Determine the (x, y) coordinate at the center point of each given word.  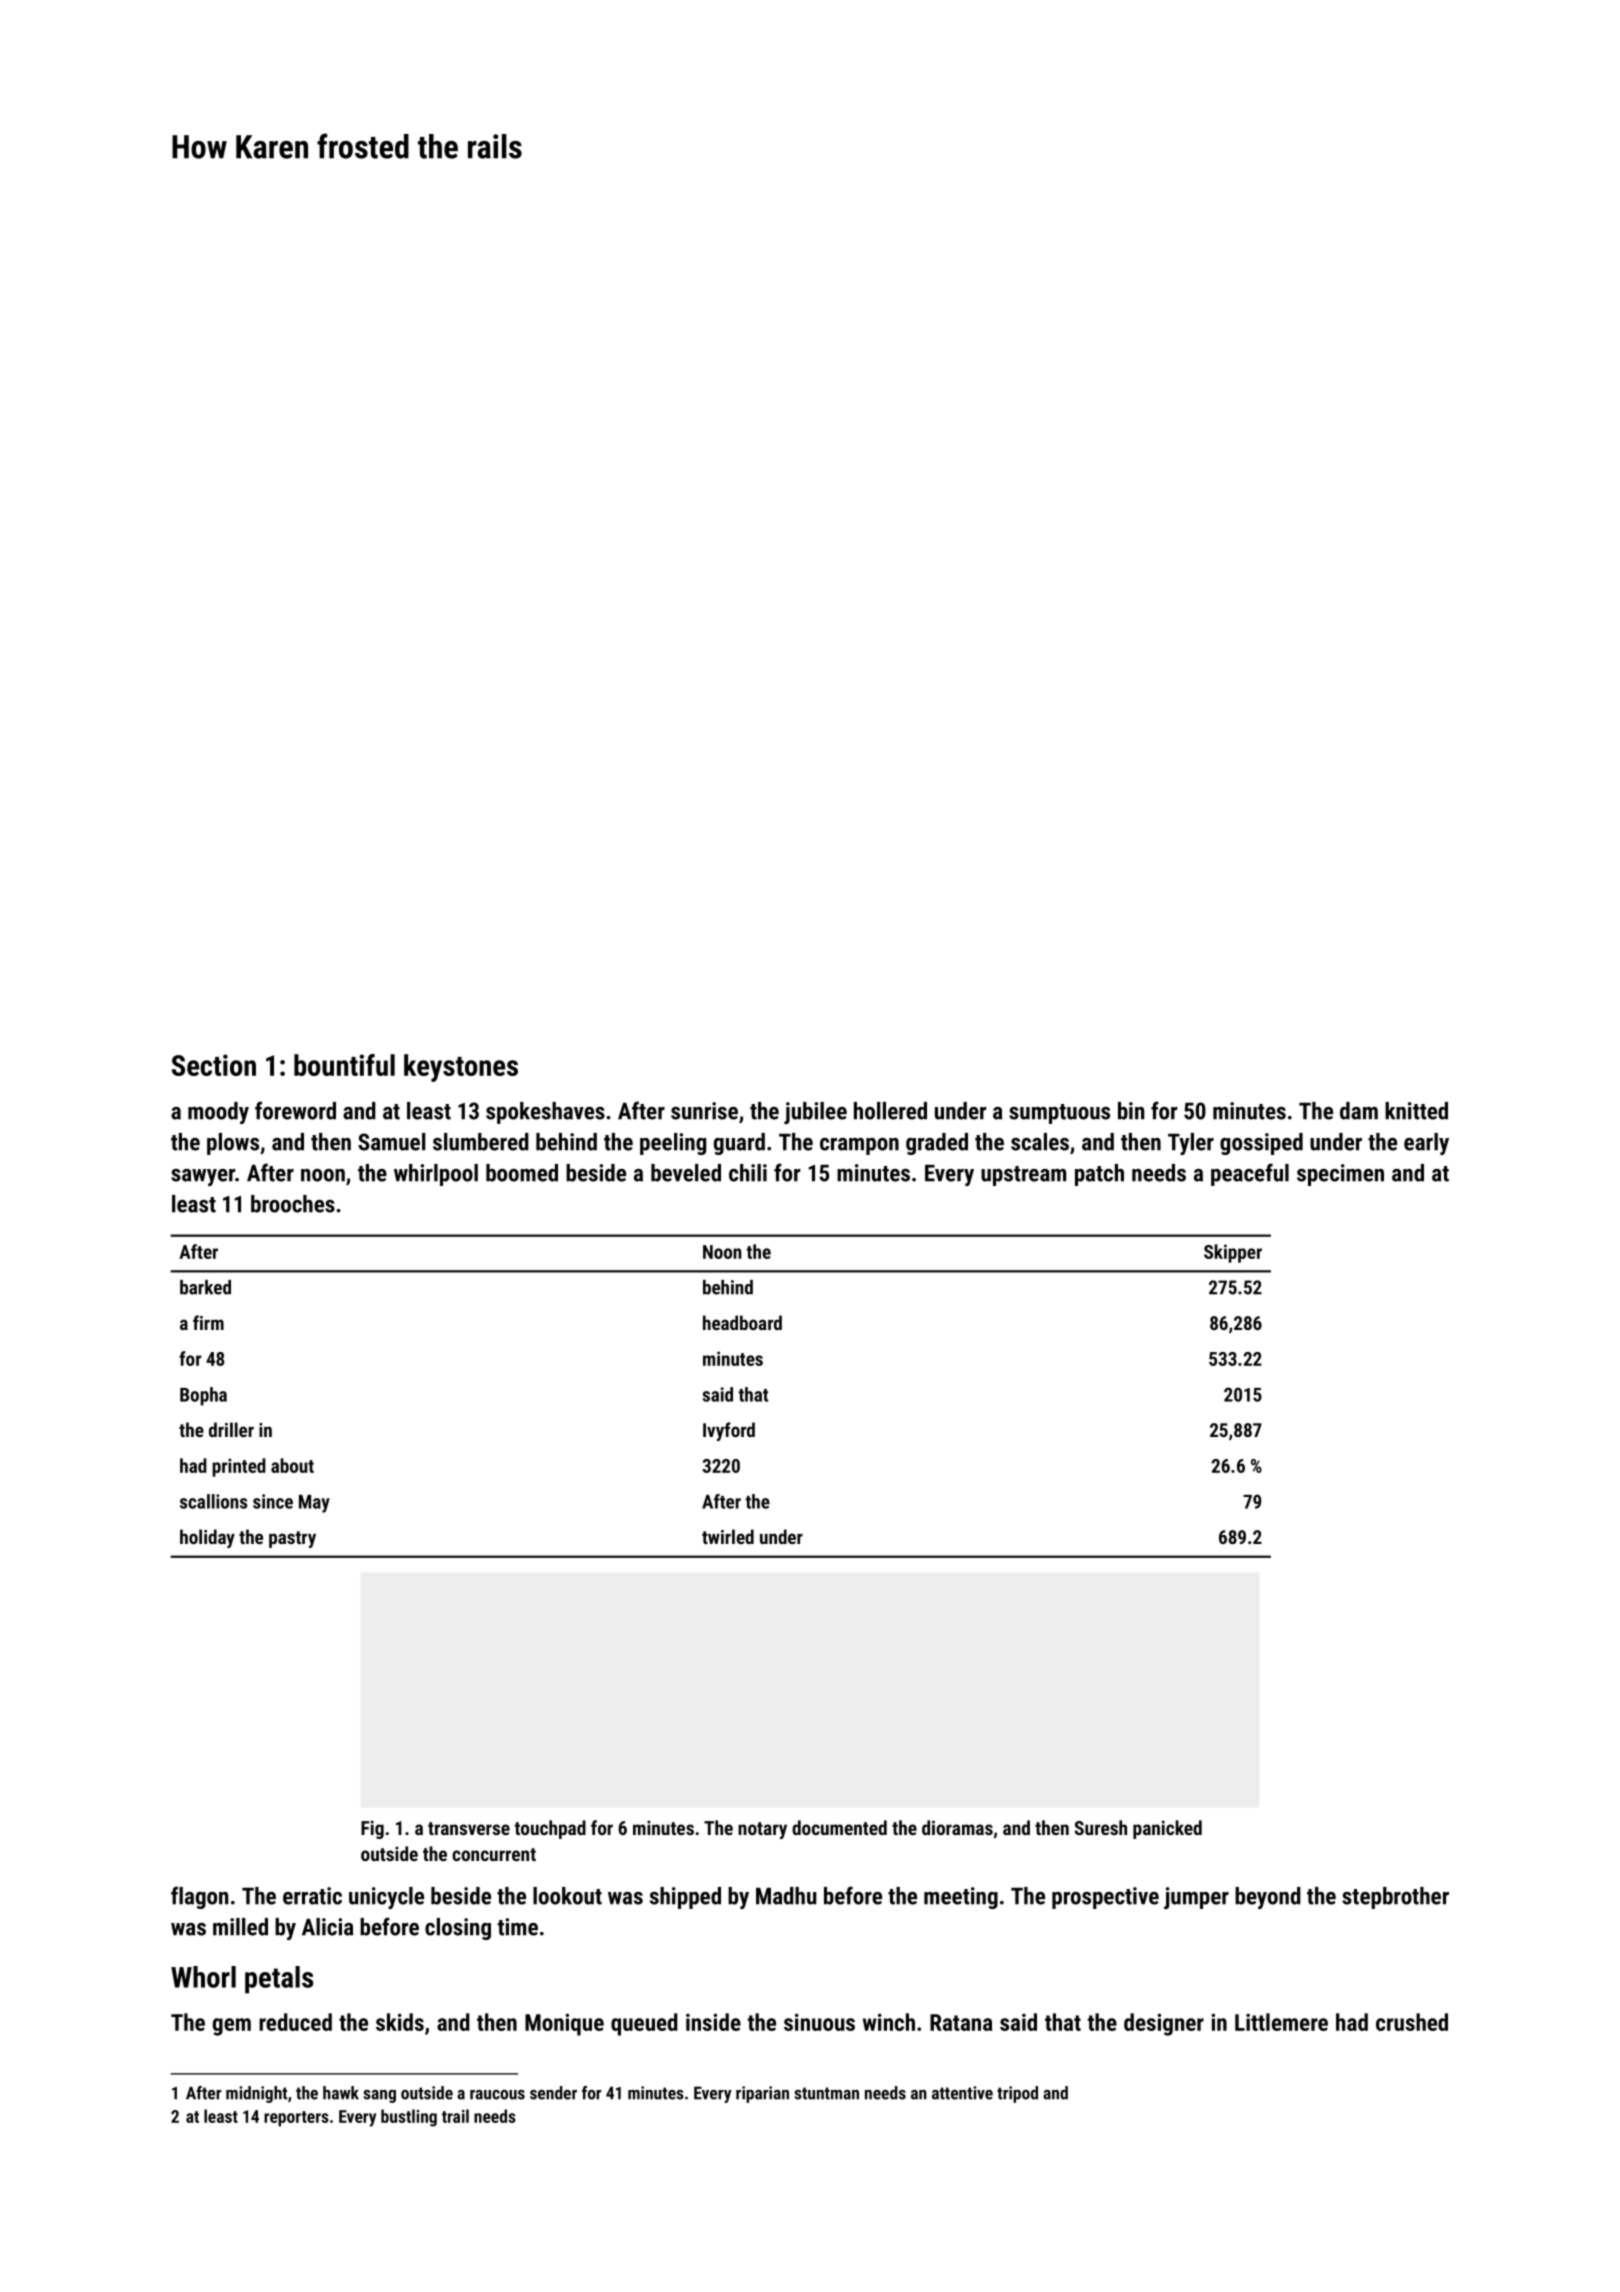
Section (214, 1065)
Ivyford (729, 1431)
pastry (292, 1539)
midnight (257, 2094)
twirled (728, 1536)
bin (1131, 1111)
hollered (890, 1111)
